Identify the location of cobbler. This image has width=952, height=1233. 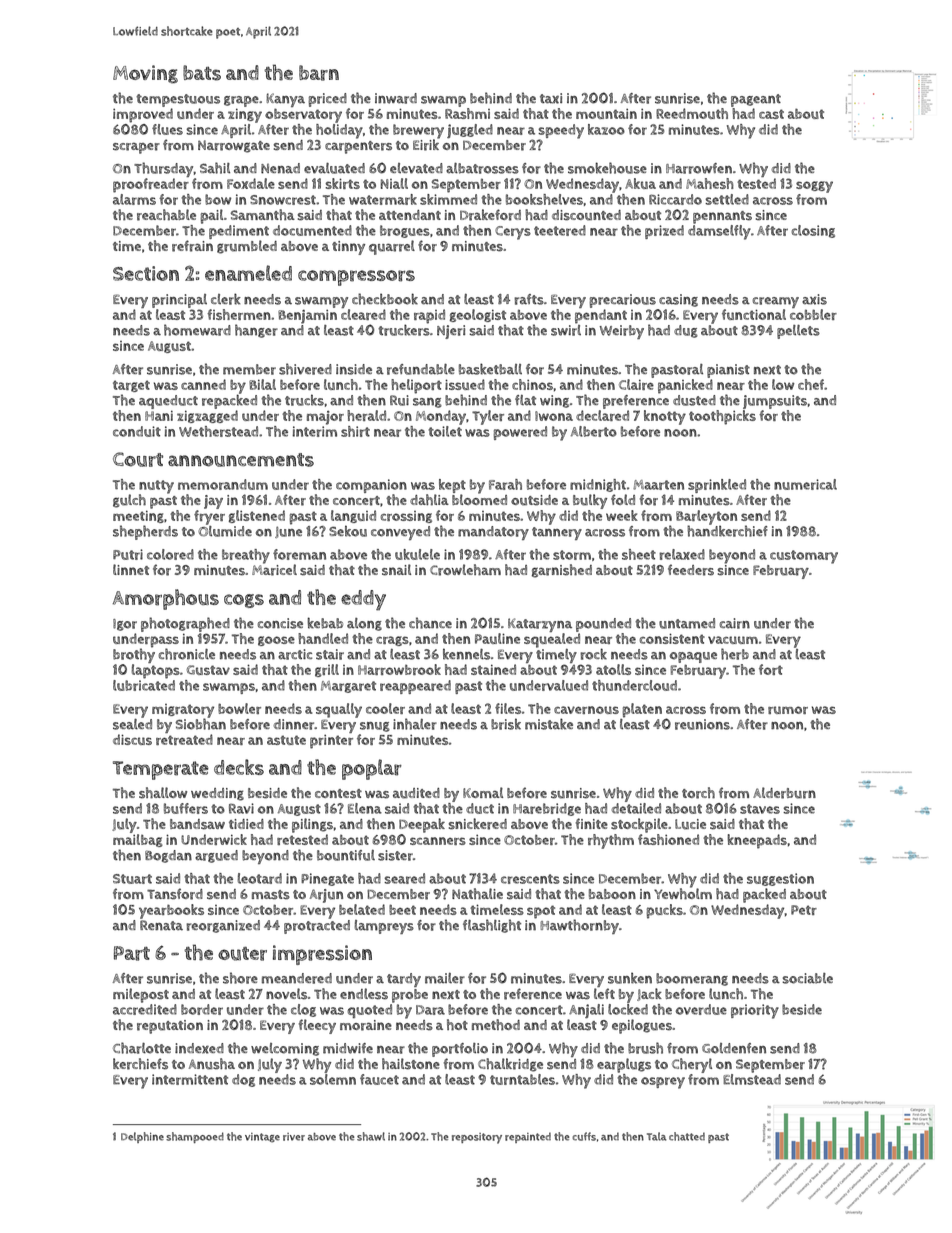
(813, 314).
